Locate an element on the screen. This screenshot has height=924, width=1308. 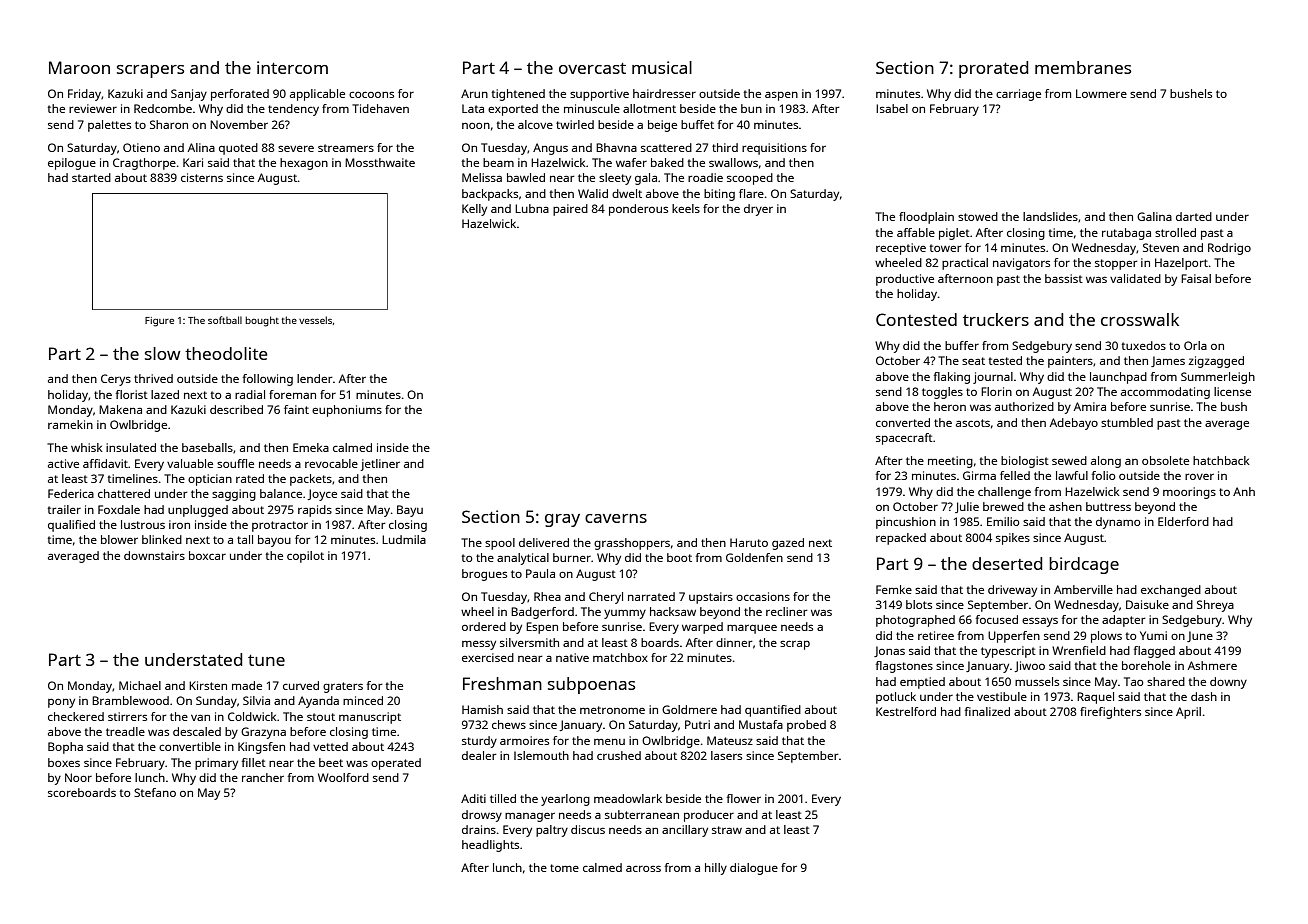
vessels is located at coordinates (315, 320).
